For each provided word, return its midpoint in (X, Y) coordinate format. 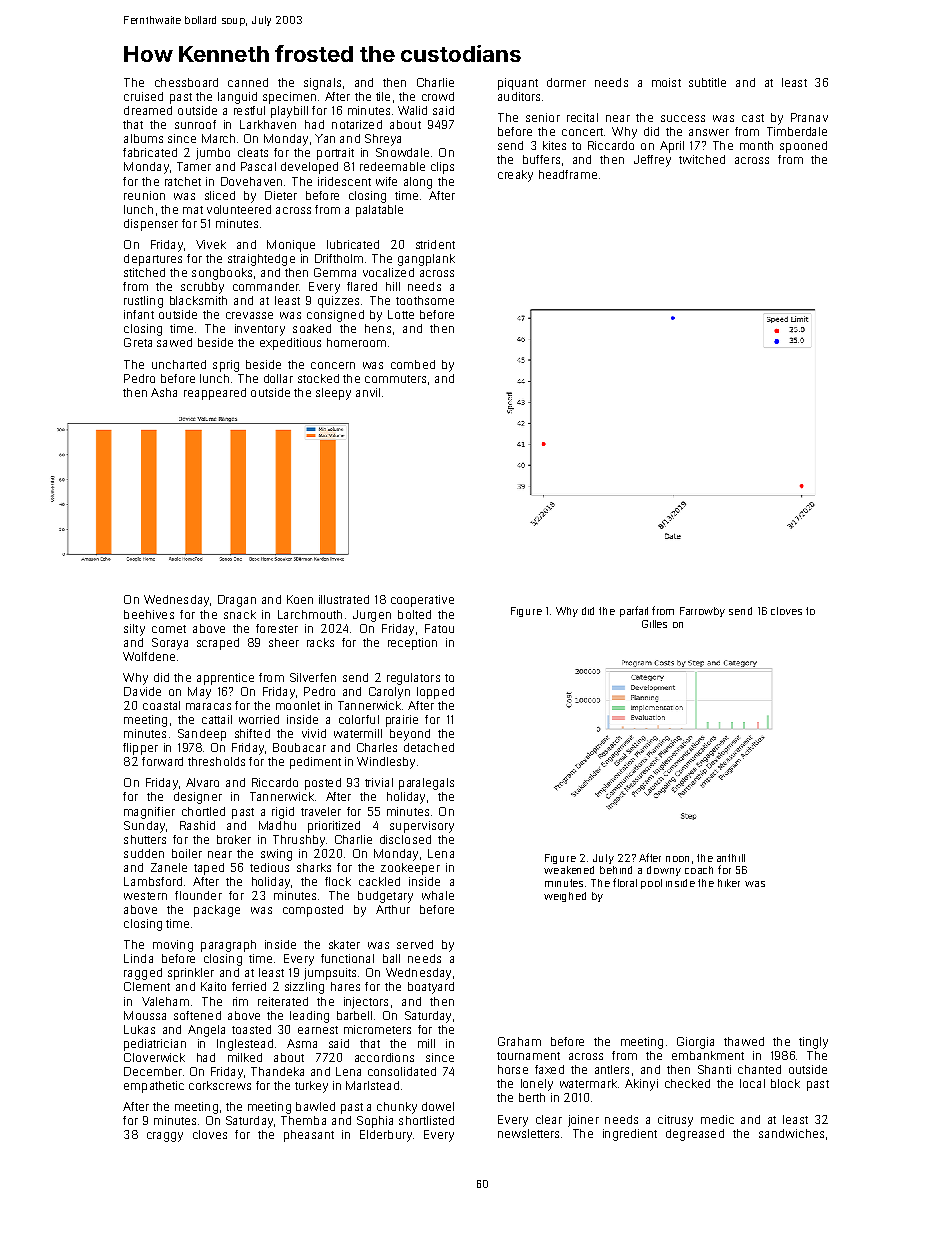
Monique (291, 246)
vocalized (388, 272)
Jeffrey (652, 161)
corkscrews (220, 1085)
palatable (379, 211)
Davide (142, 691)
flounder (198, 895)
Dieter (281, 195)
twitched (702, 159)
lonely (537, 1085)
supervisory (422, 827)
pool (651, 884)
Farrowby (702, 612)
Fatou (439, 628)
